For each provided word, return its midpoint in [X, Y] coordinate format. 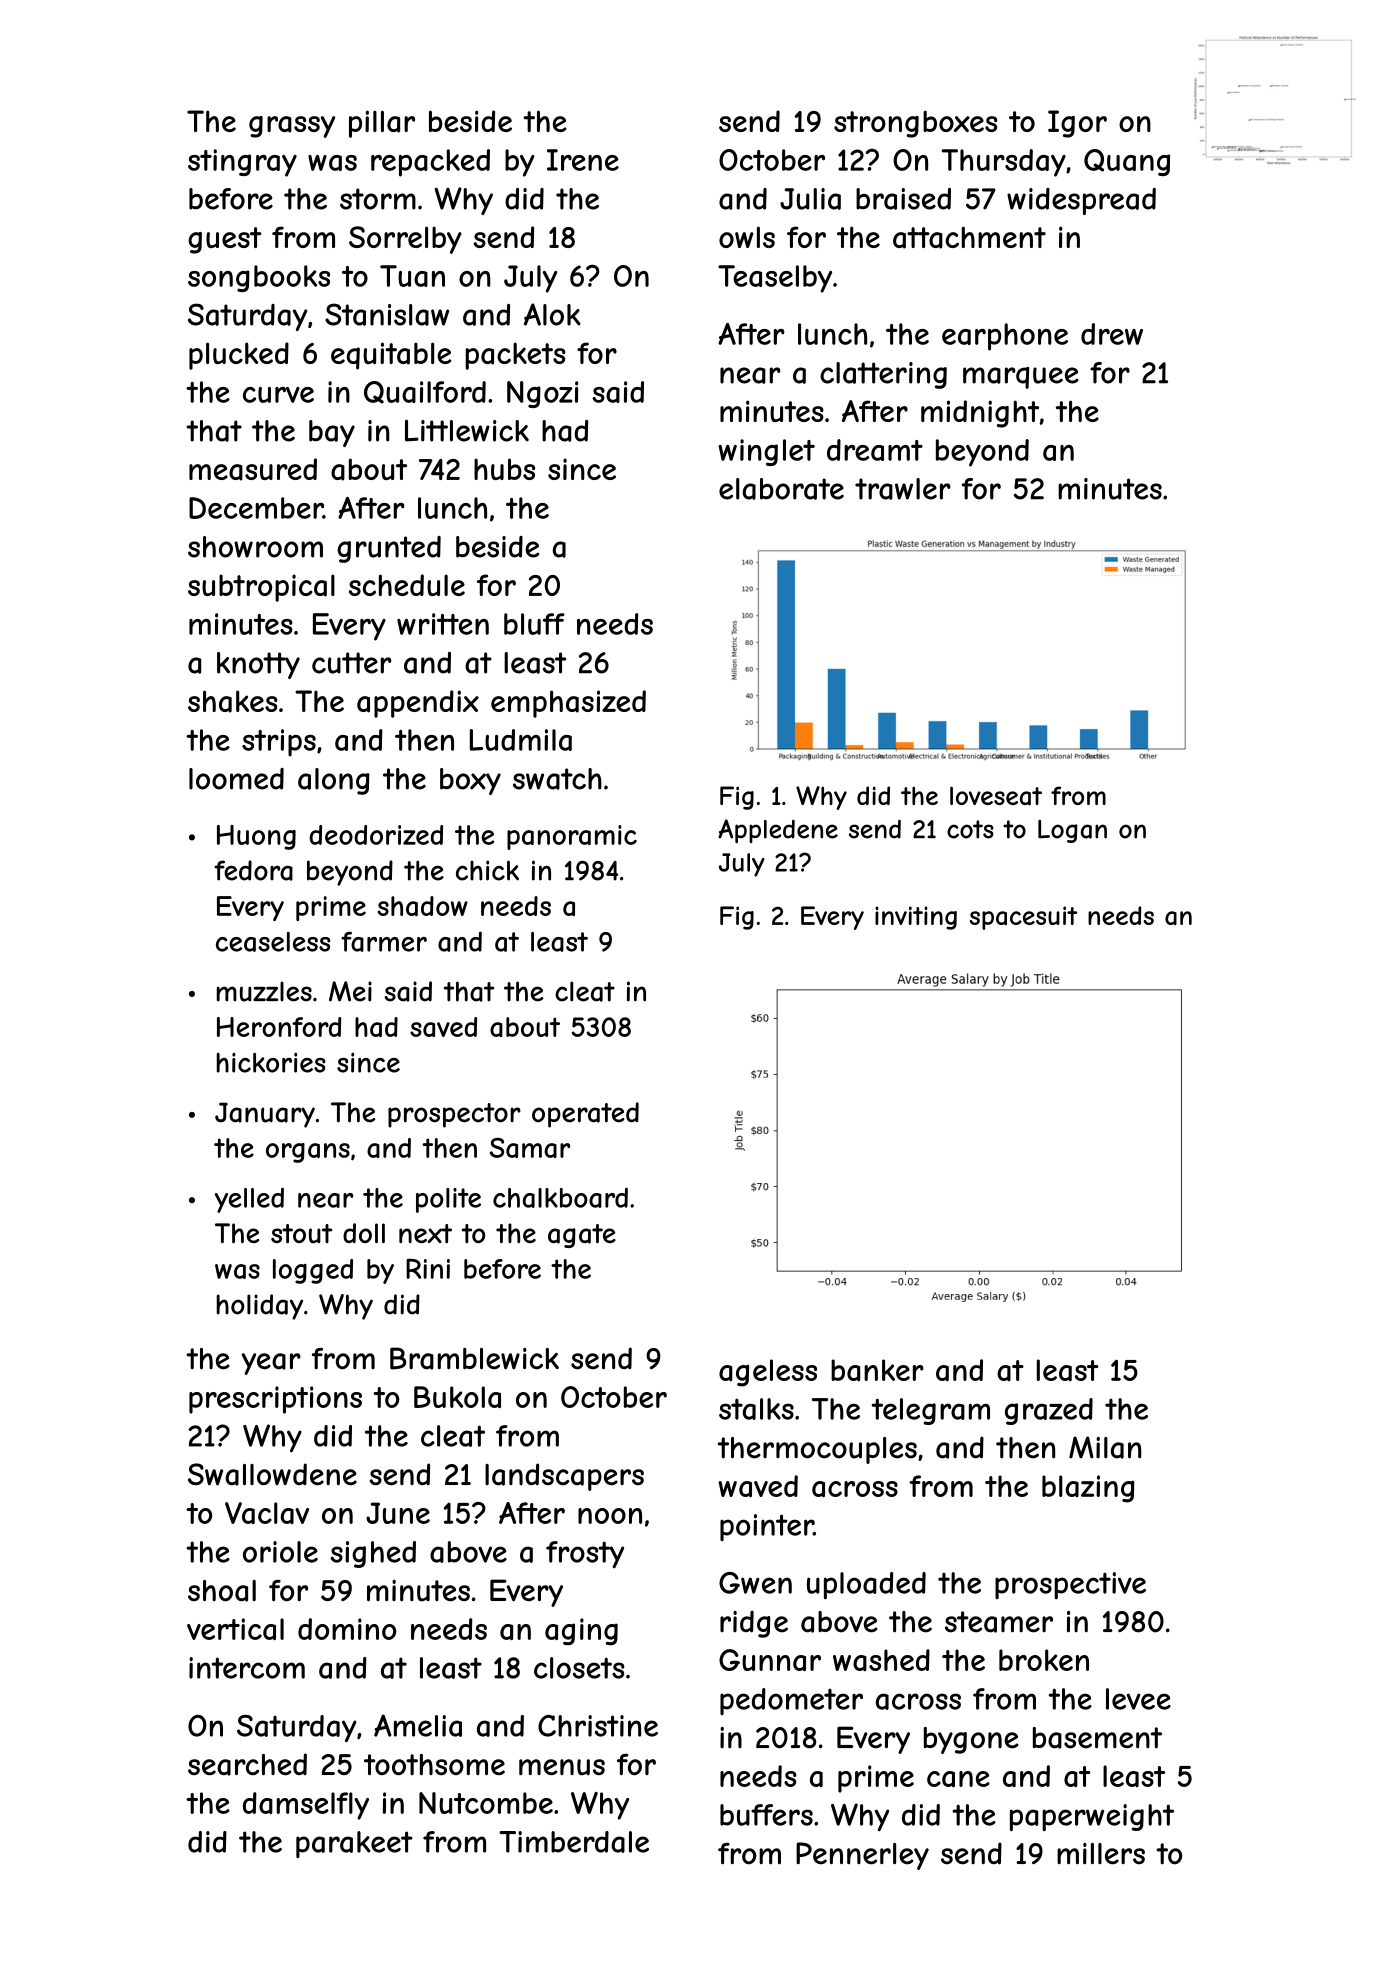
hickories [271, 1062]
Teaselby [775, 279]
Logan [1072, 831]
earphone [1005, 337]
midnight [980, 414]
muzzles [264, 991]
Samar [530, 1148]
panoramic [572, 837]
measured [253, 469]
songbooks [259, 278]
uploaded [866, 1586]
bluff [534, 624]
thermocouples [817, 1450]
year [271, 1364]
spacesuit [1023, 918]
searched [247, 1764]
